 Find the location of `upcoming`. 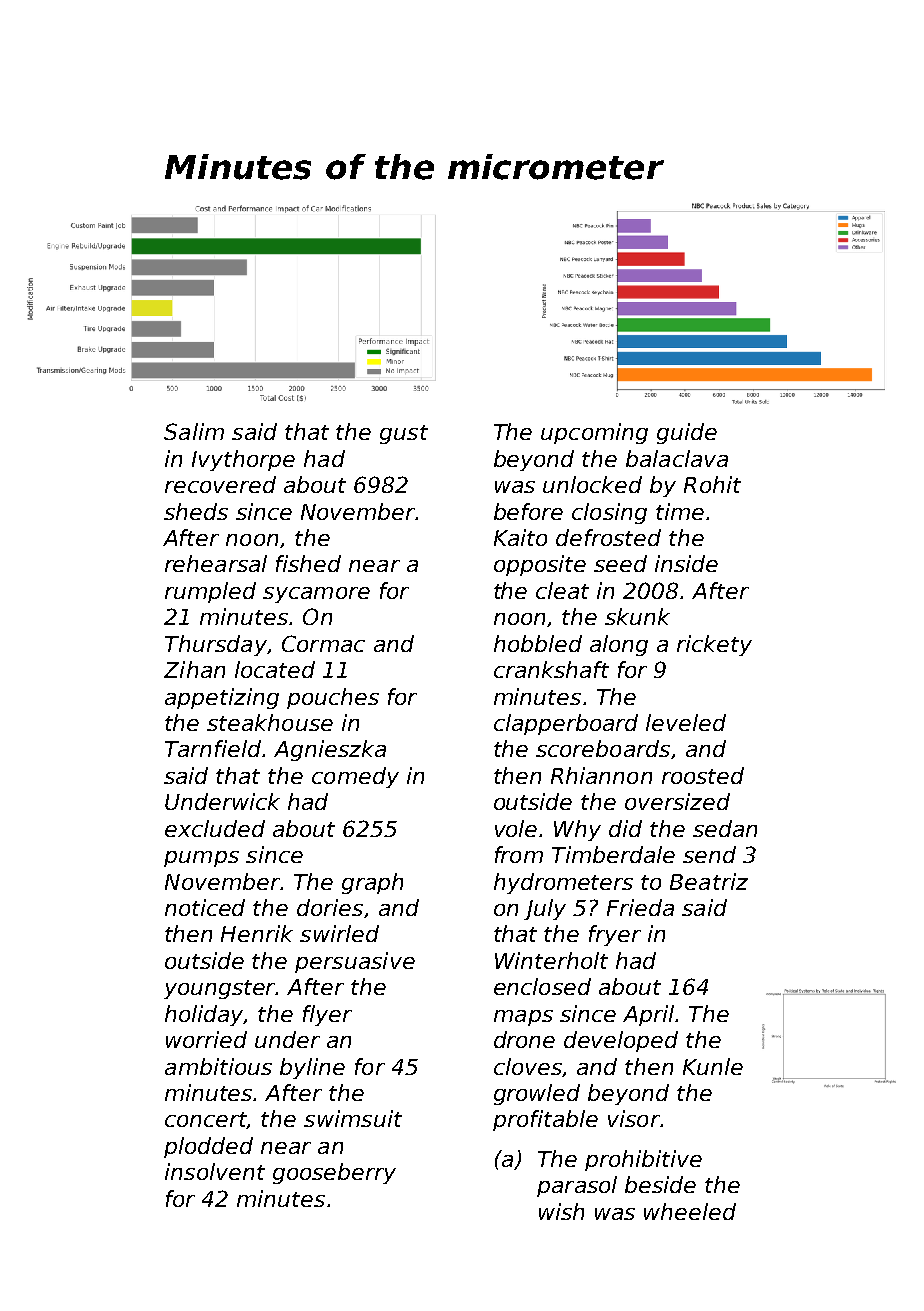

upcoming is located at coordinates (594, 433).
